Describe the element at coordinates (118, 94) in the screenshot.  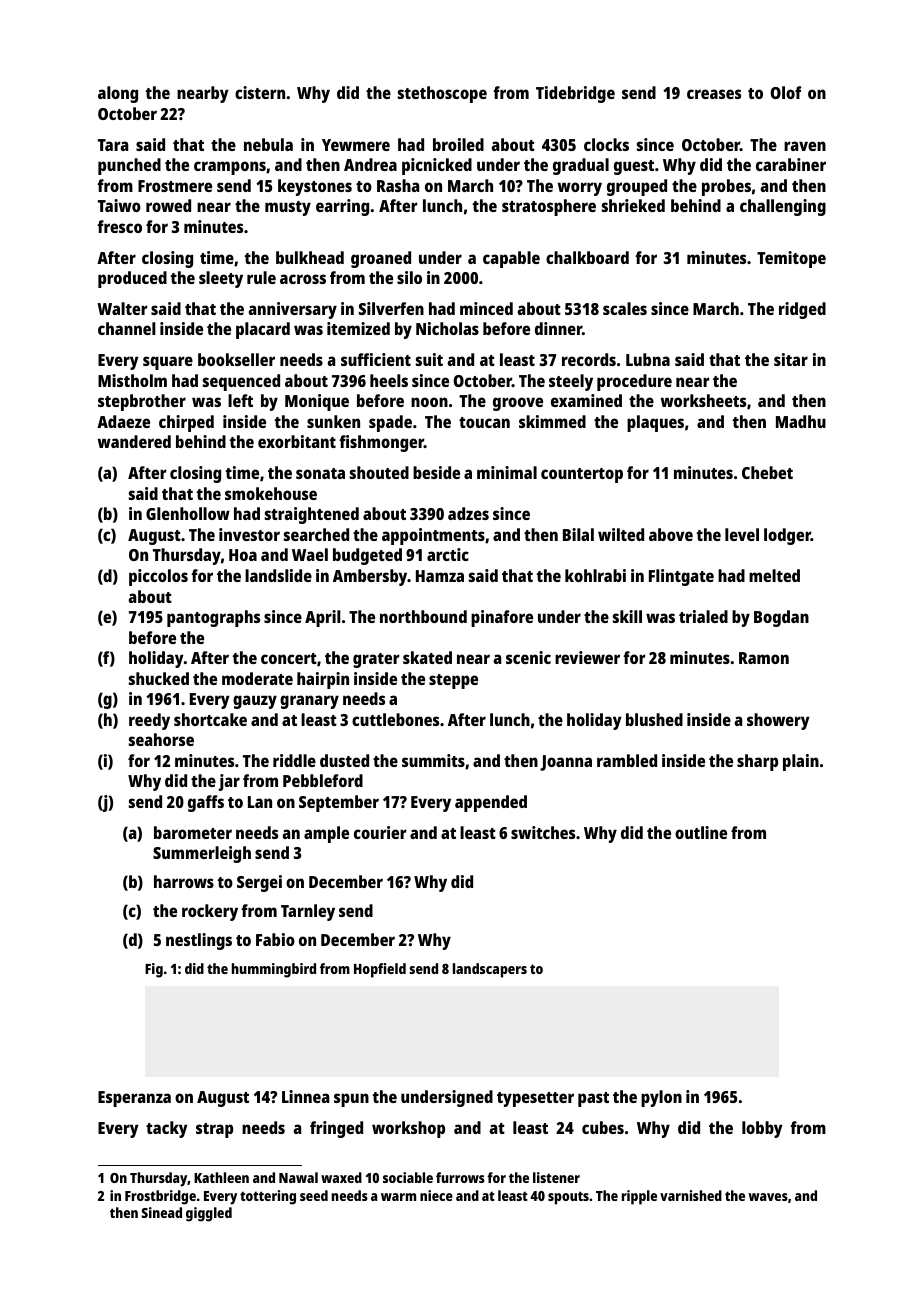
I see `along` at that location.
